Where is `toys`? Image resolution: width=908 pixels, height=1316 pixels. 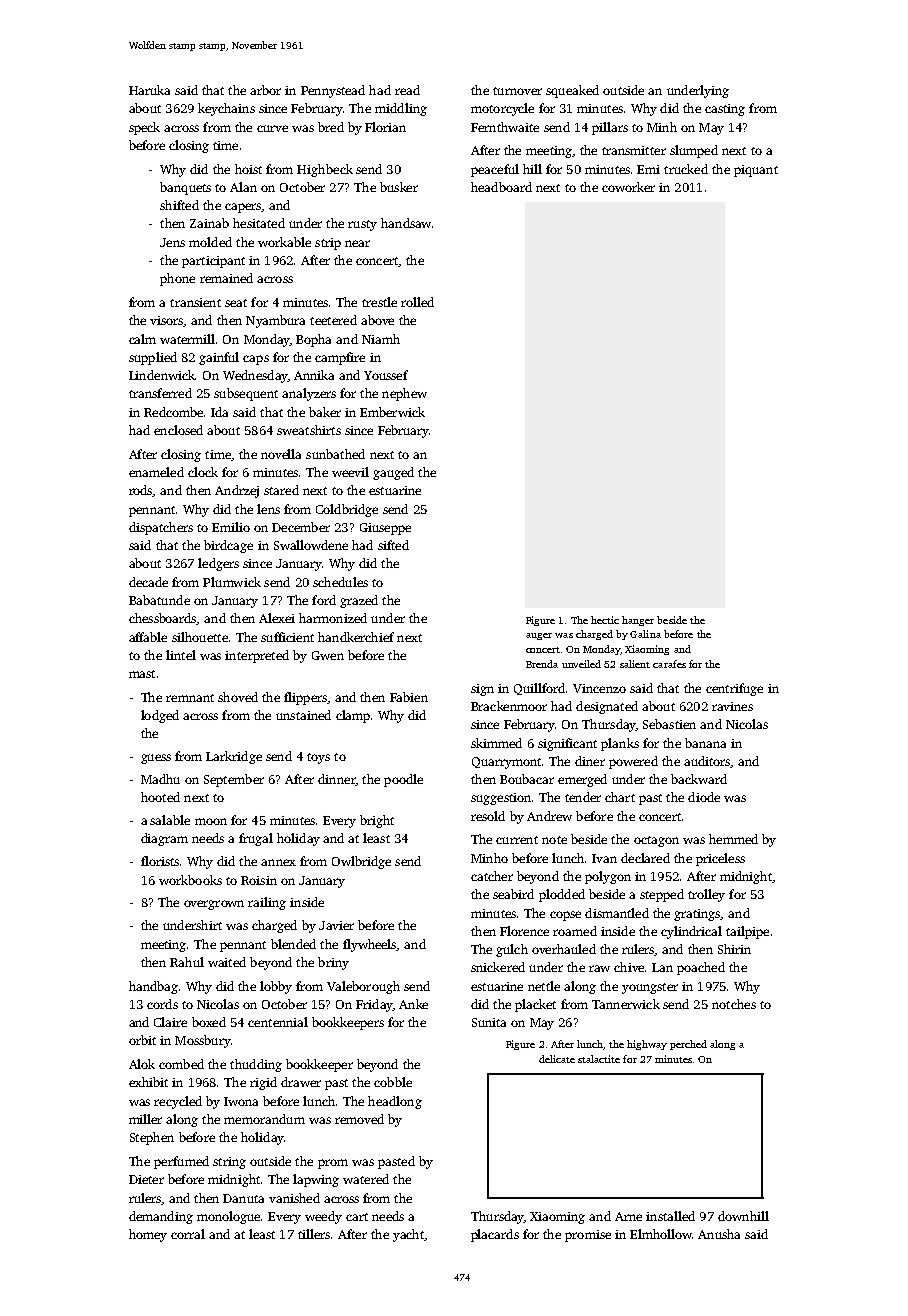 toys is located at coordinates (318, 758).
